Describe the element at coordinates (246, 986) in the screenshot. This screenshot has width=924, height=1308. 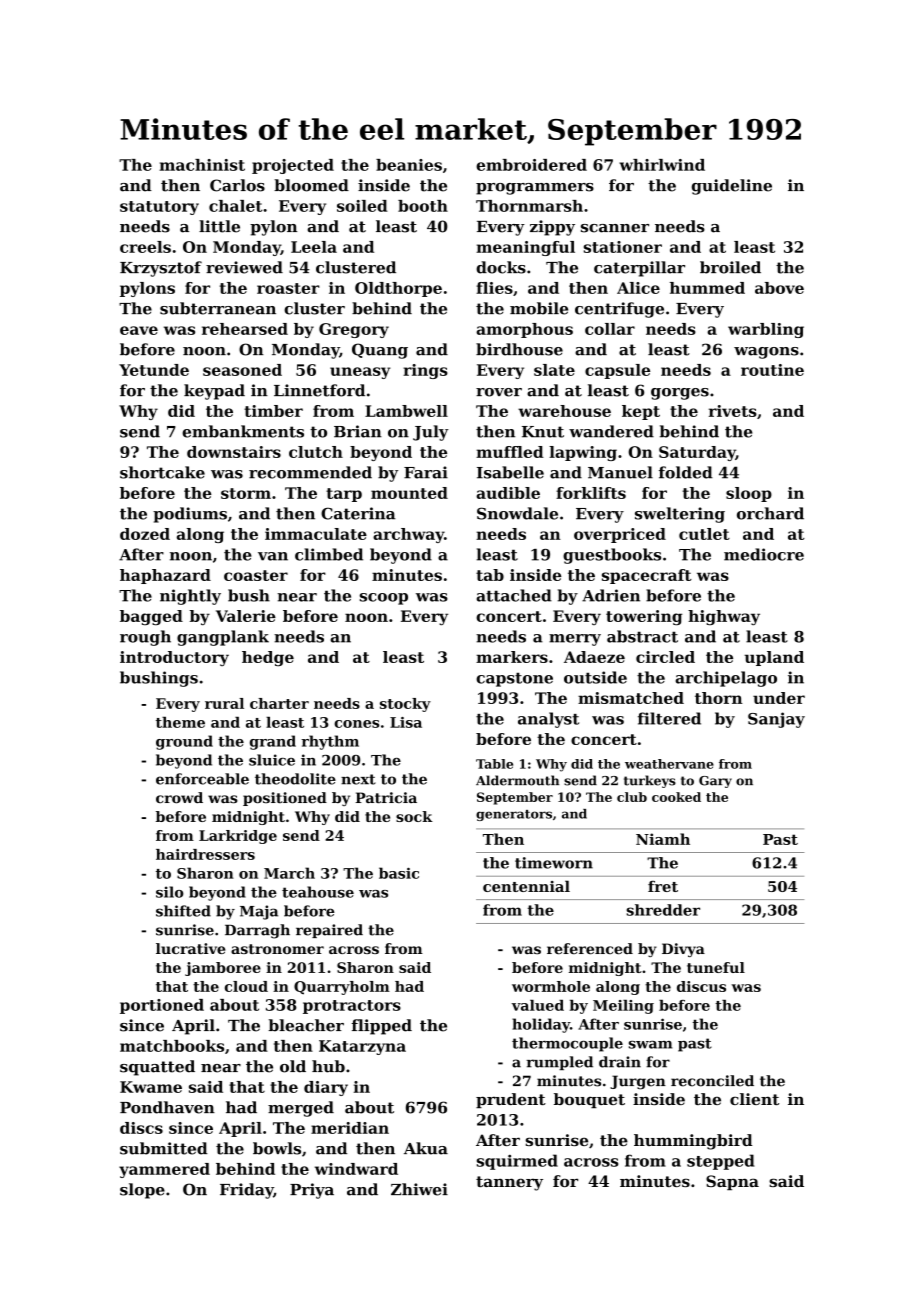
I see `cloud` at that location.
